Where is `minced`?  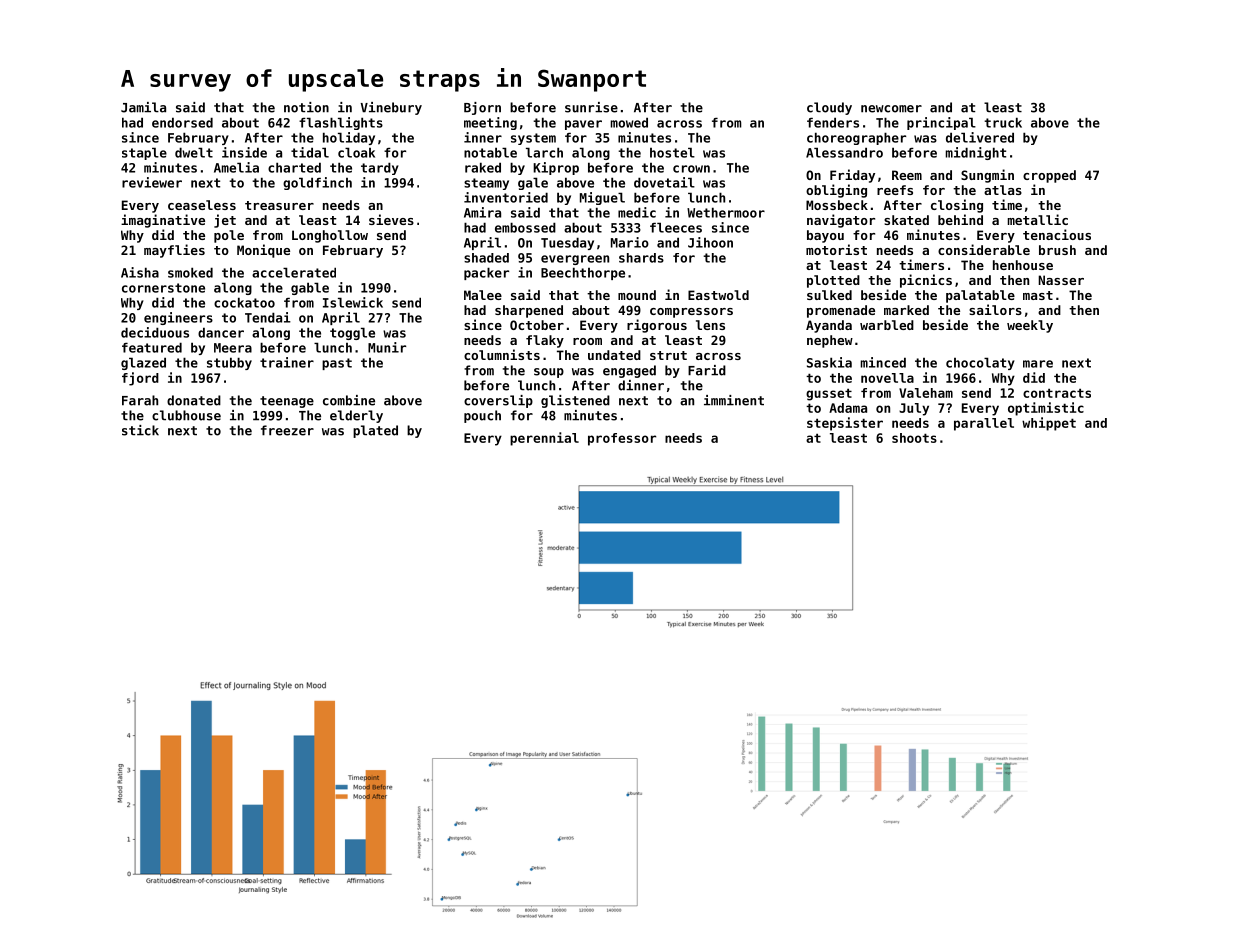 minced is located at coordinates (883, 362).
